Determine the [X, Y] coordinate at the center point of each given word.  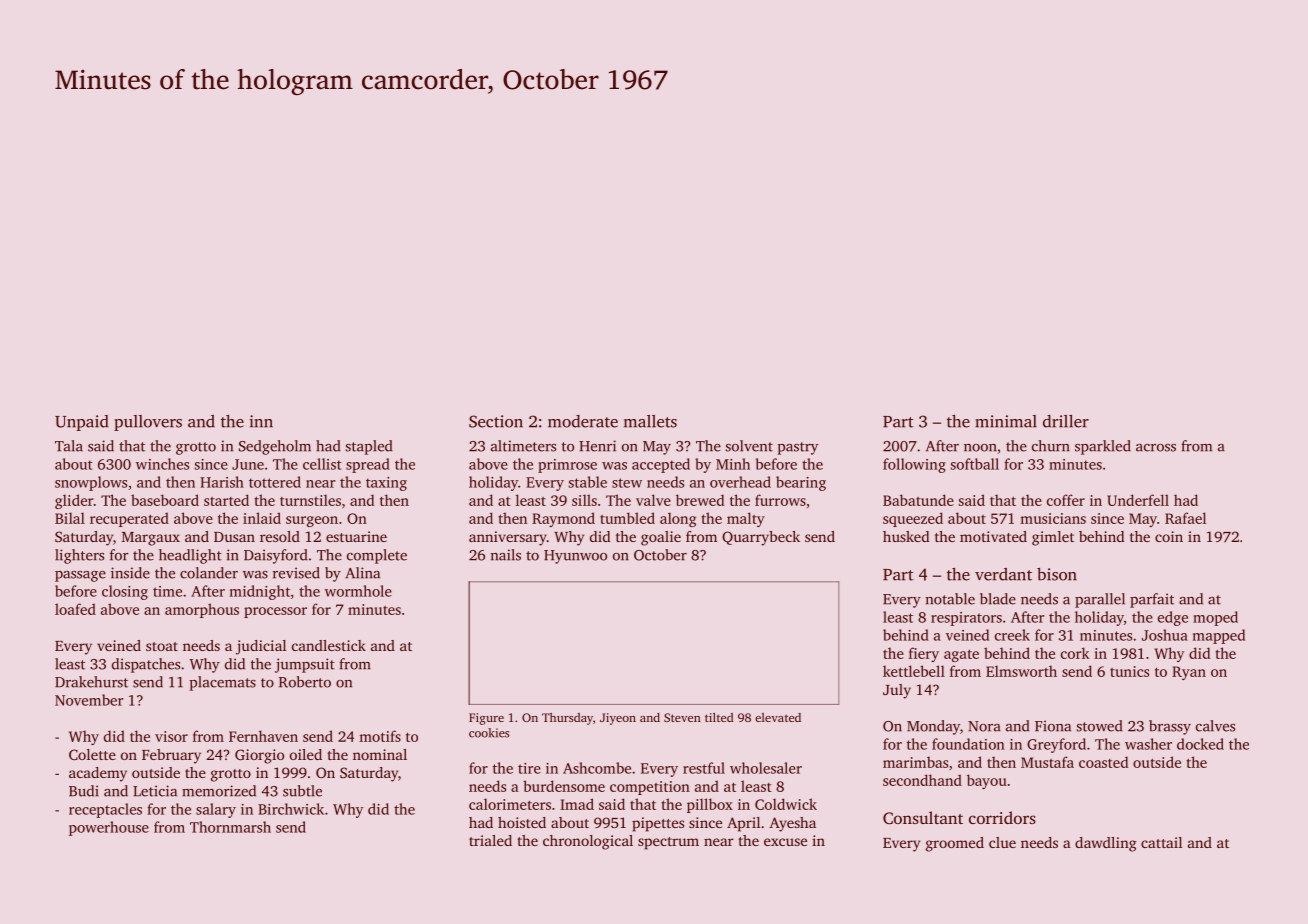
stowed [1099, 726]
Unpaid [82, 423]
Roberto [305, 682]
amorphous [202, 610]
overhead [740, 482]
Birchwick [291, 809]
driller [1066, 421]
